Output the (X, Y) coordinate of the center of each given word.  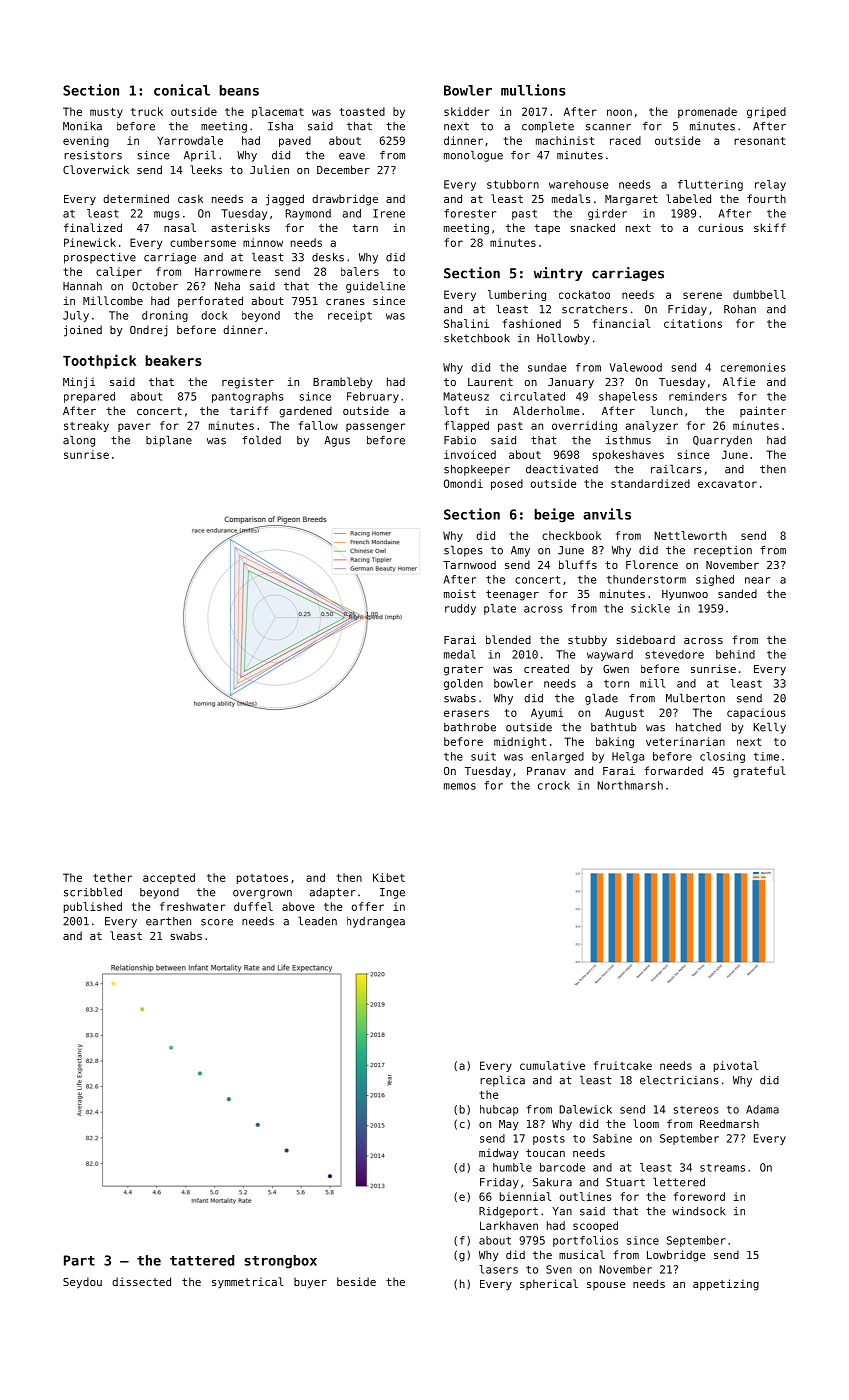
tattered (202, 1260)
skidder (467, 111)
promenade (707, 112)
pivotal (736, 1066)
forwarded (673, 770)
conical (182, 90)
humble (512, 1167)
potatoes (262, 879)
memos (460, 786)
